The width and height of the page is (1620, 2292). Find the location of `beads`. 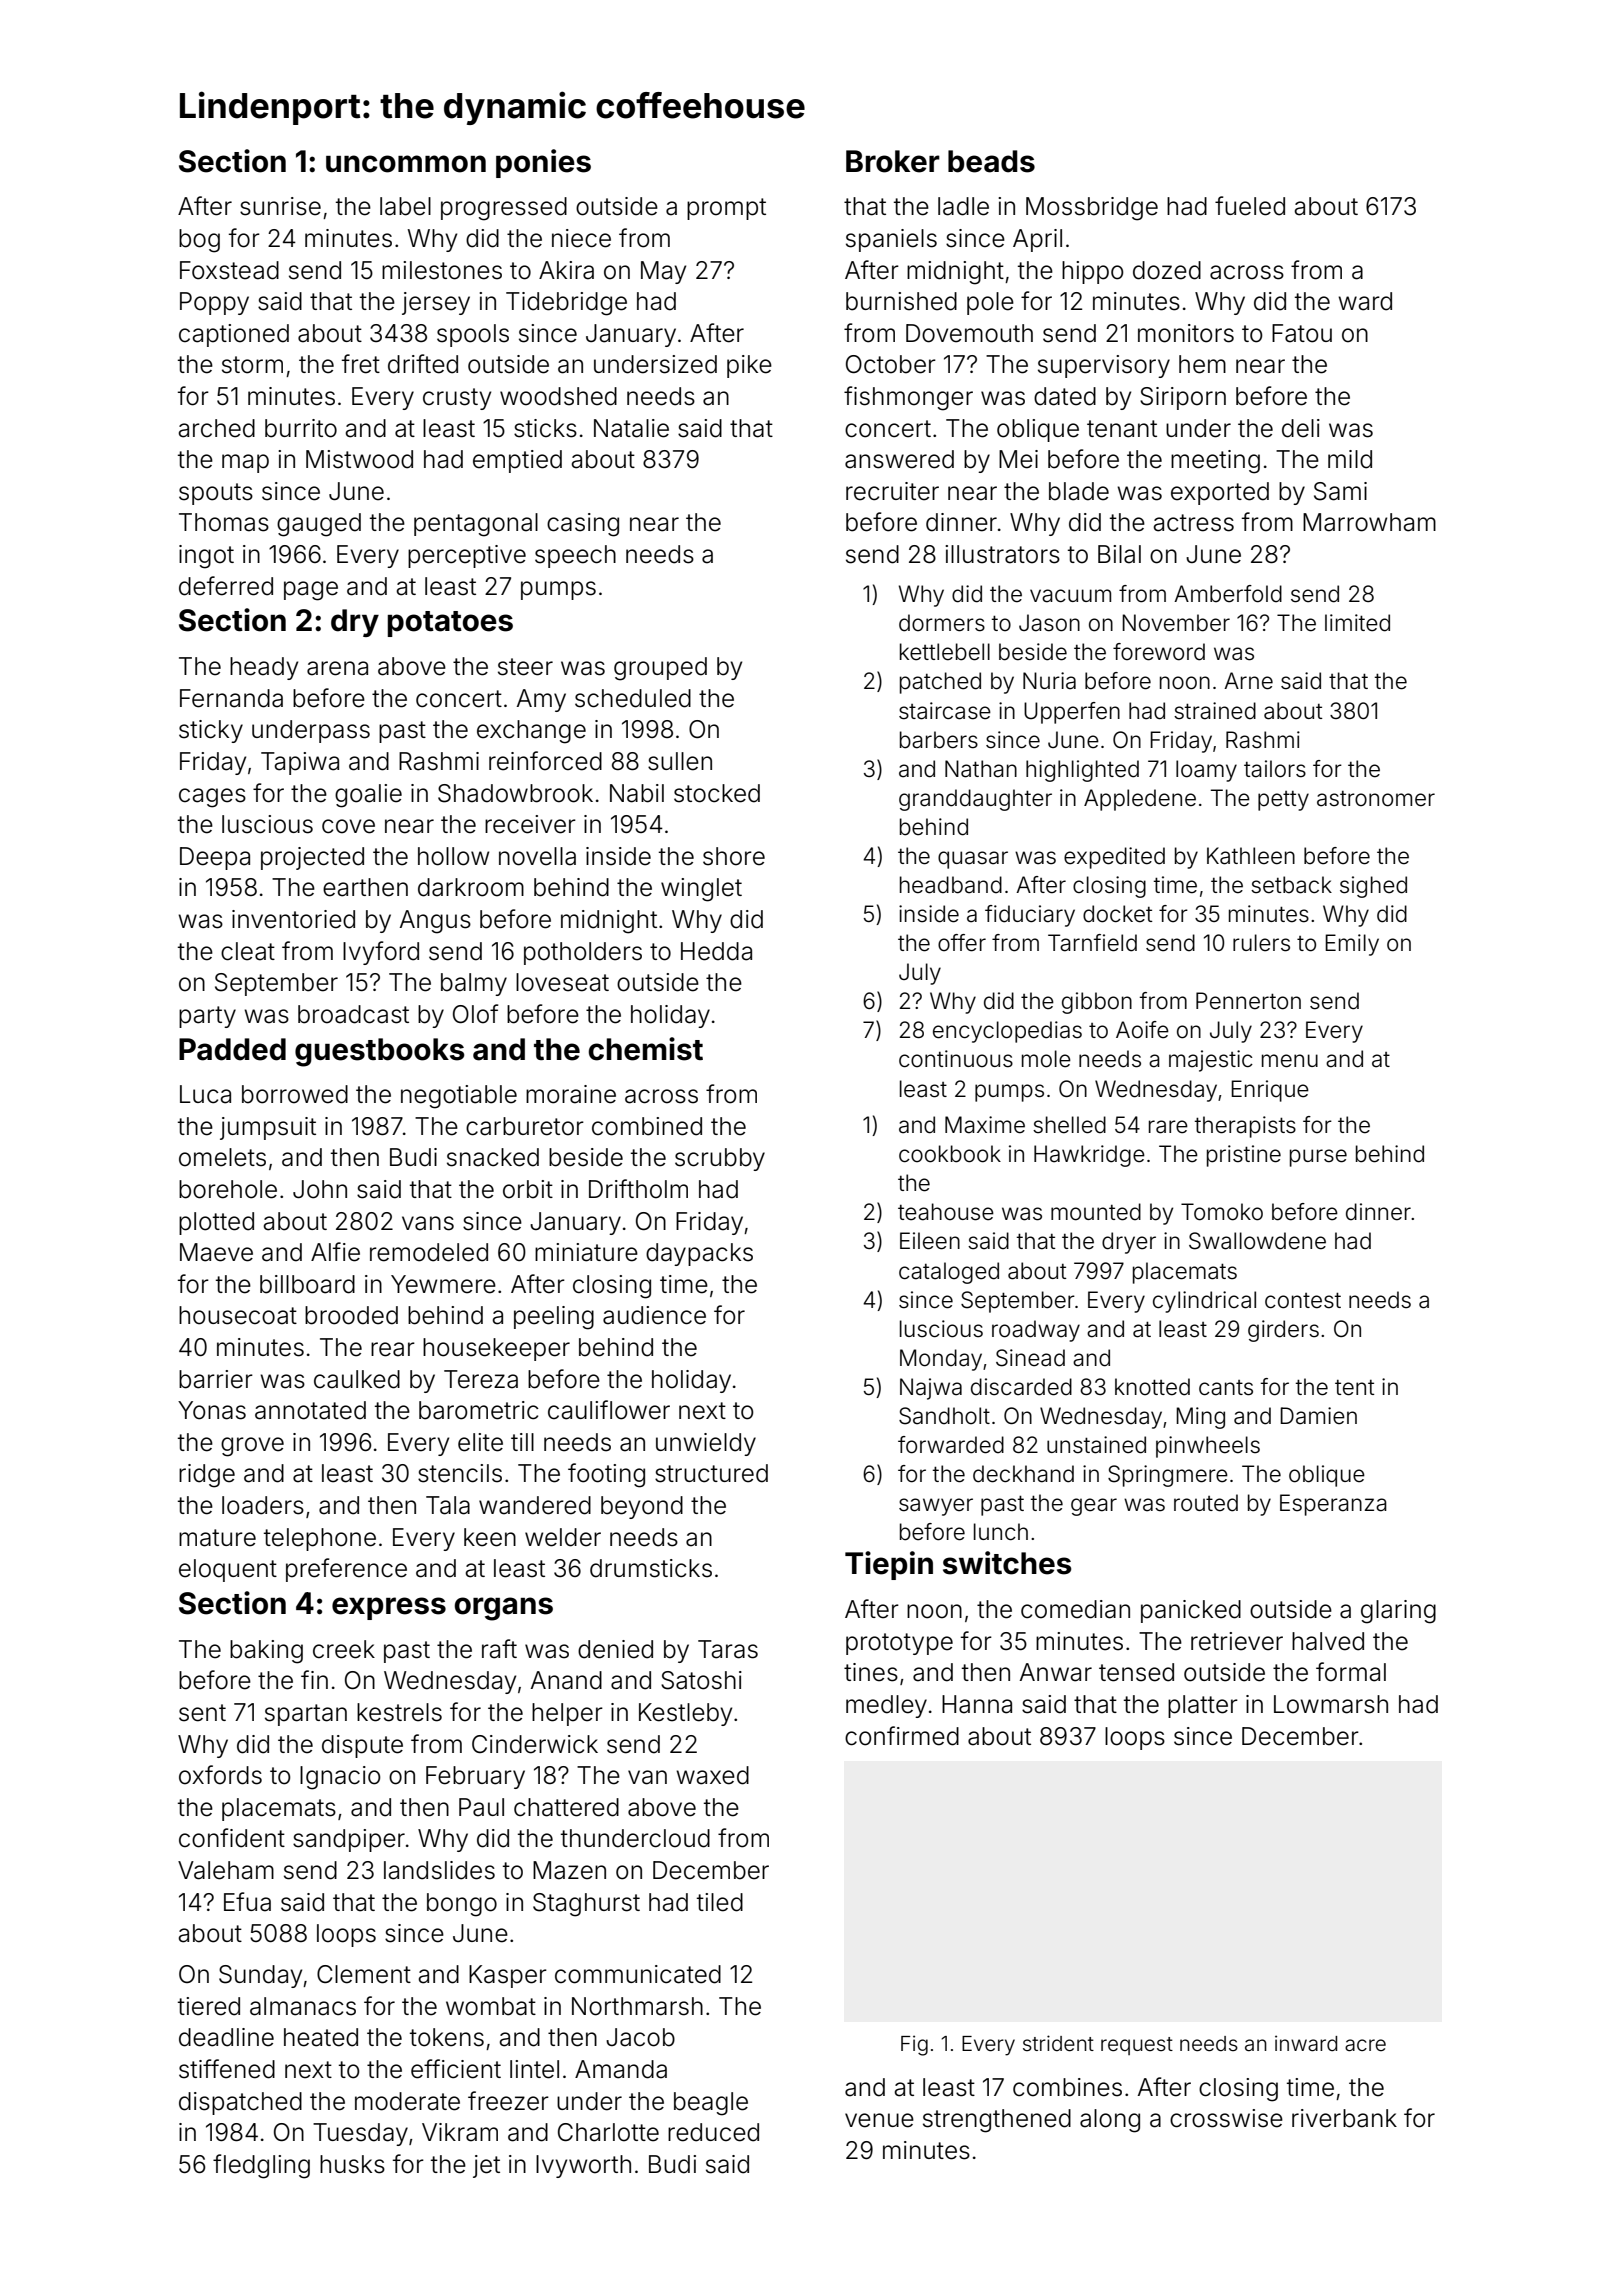

beads is located at coordinates (991, 161).
